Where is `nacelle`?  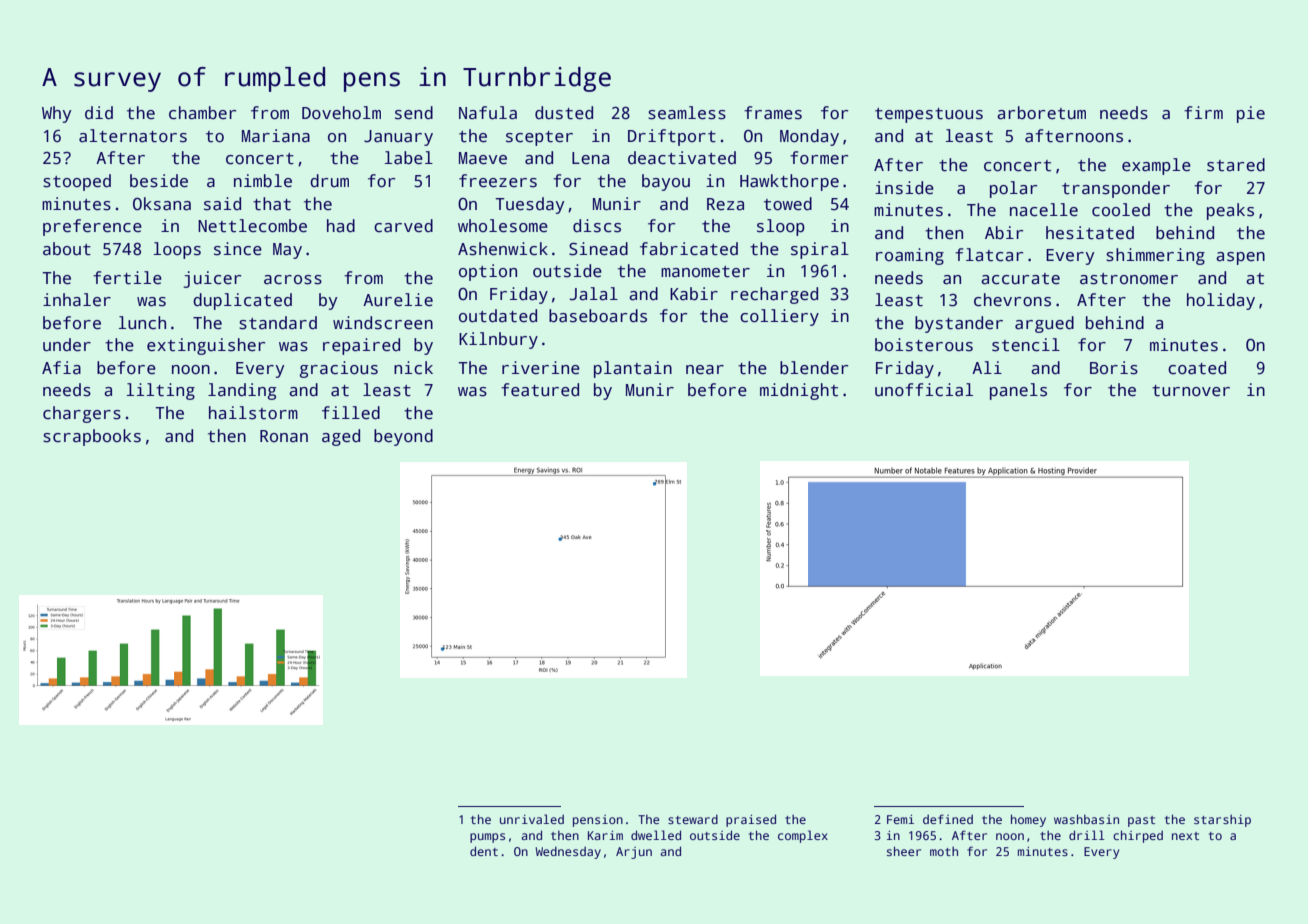 nacelle is located at coordinates (1044, 210).
